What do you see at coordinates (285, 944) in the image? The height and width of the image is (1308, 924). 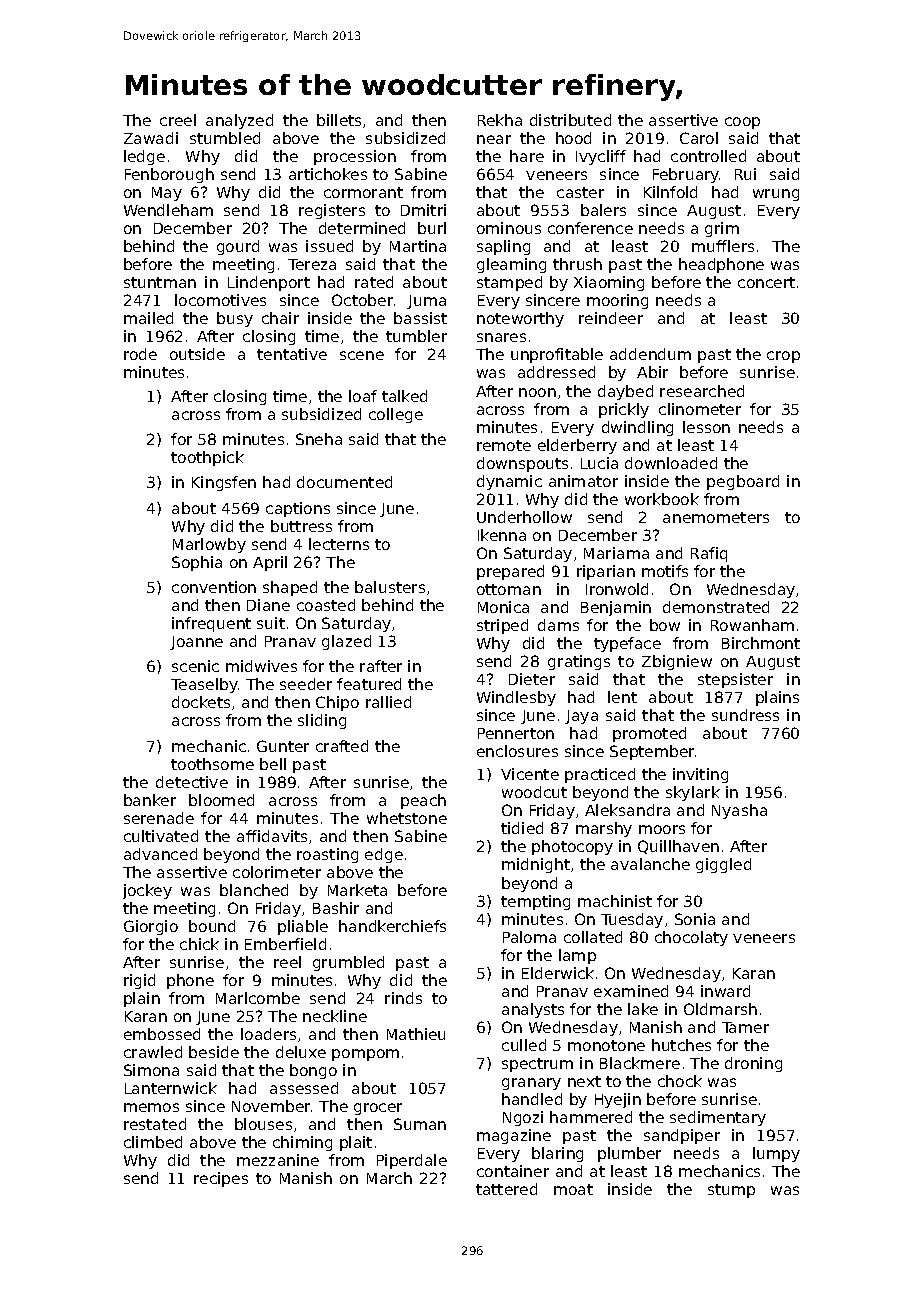 I see `Emberfield` at bounding box center [285, 944].
